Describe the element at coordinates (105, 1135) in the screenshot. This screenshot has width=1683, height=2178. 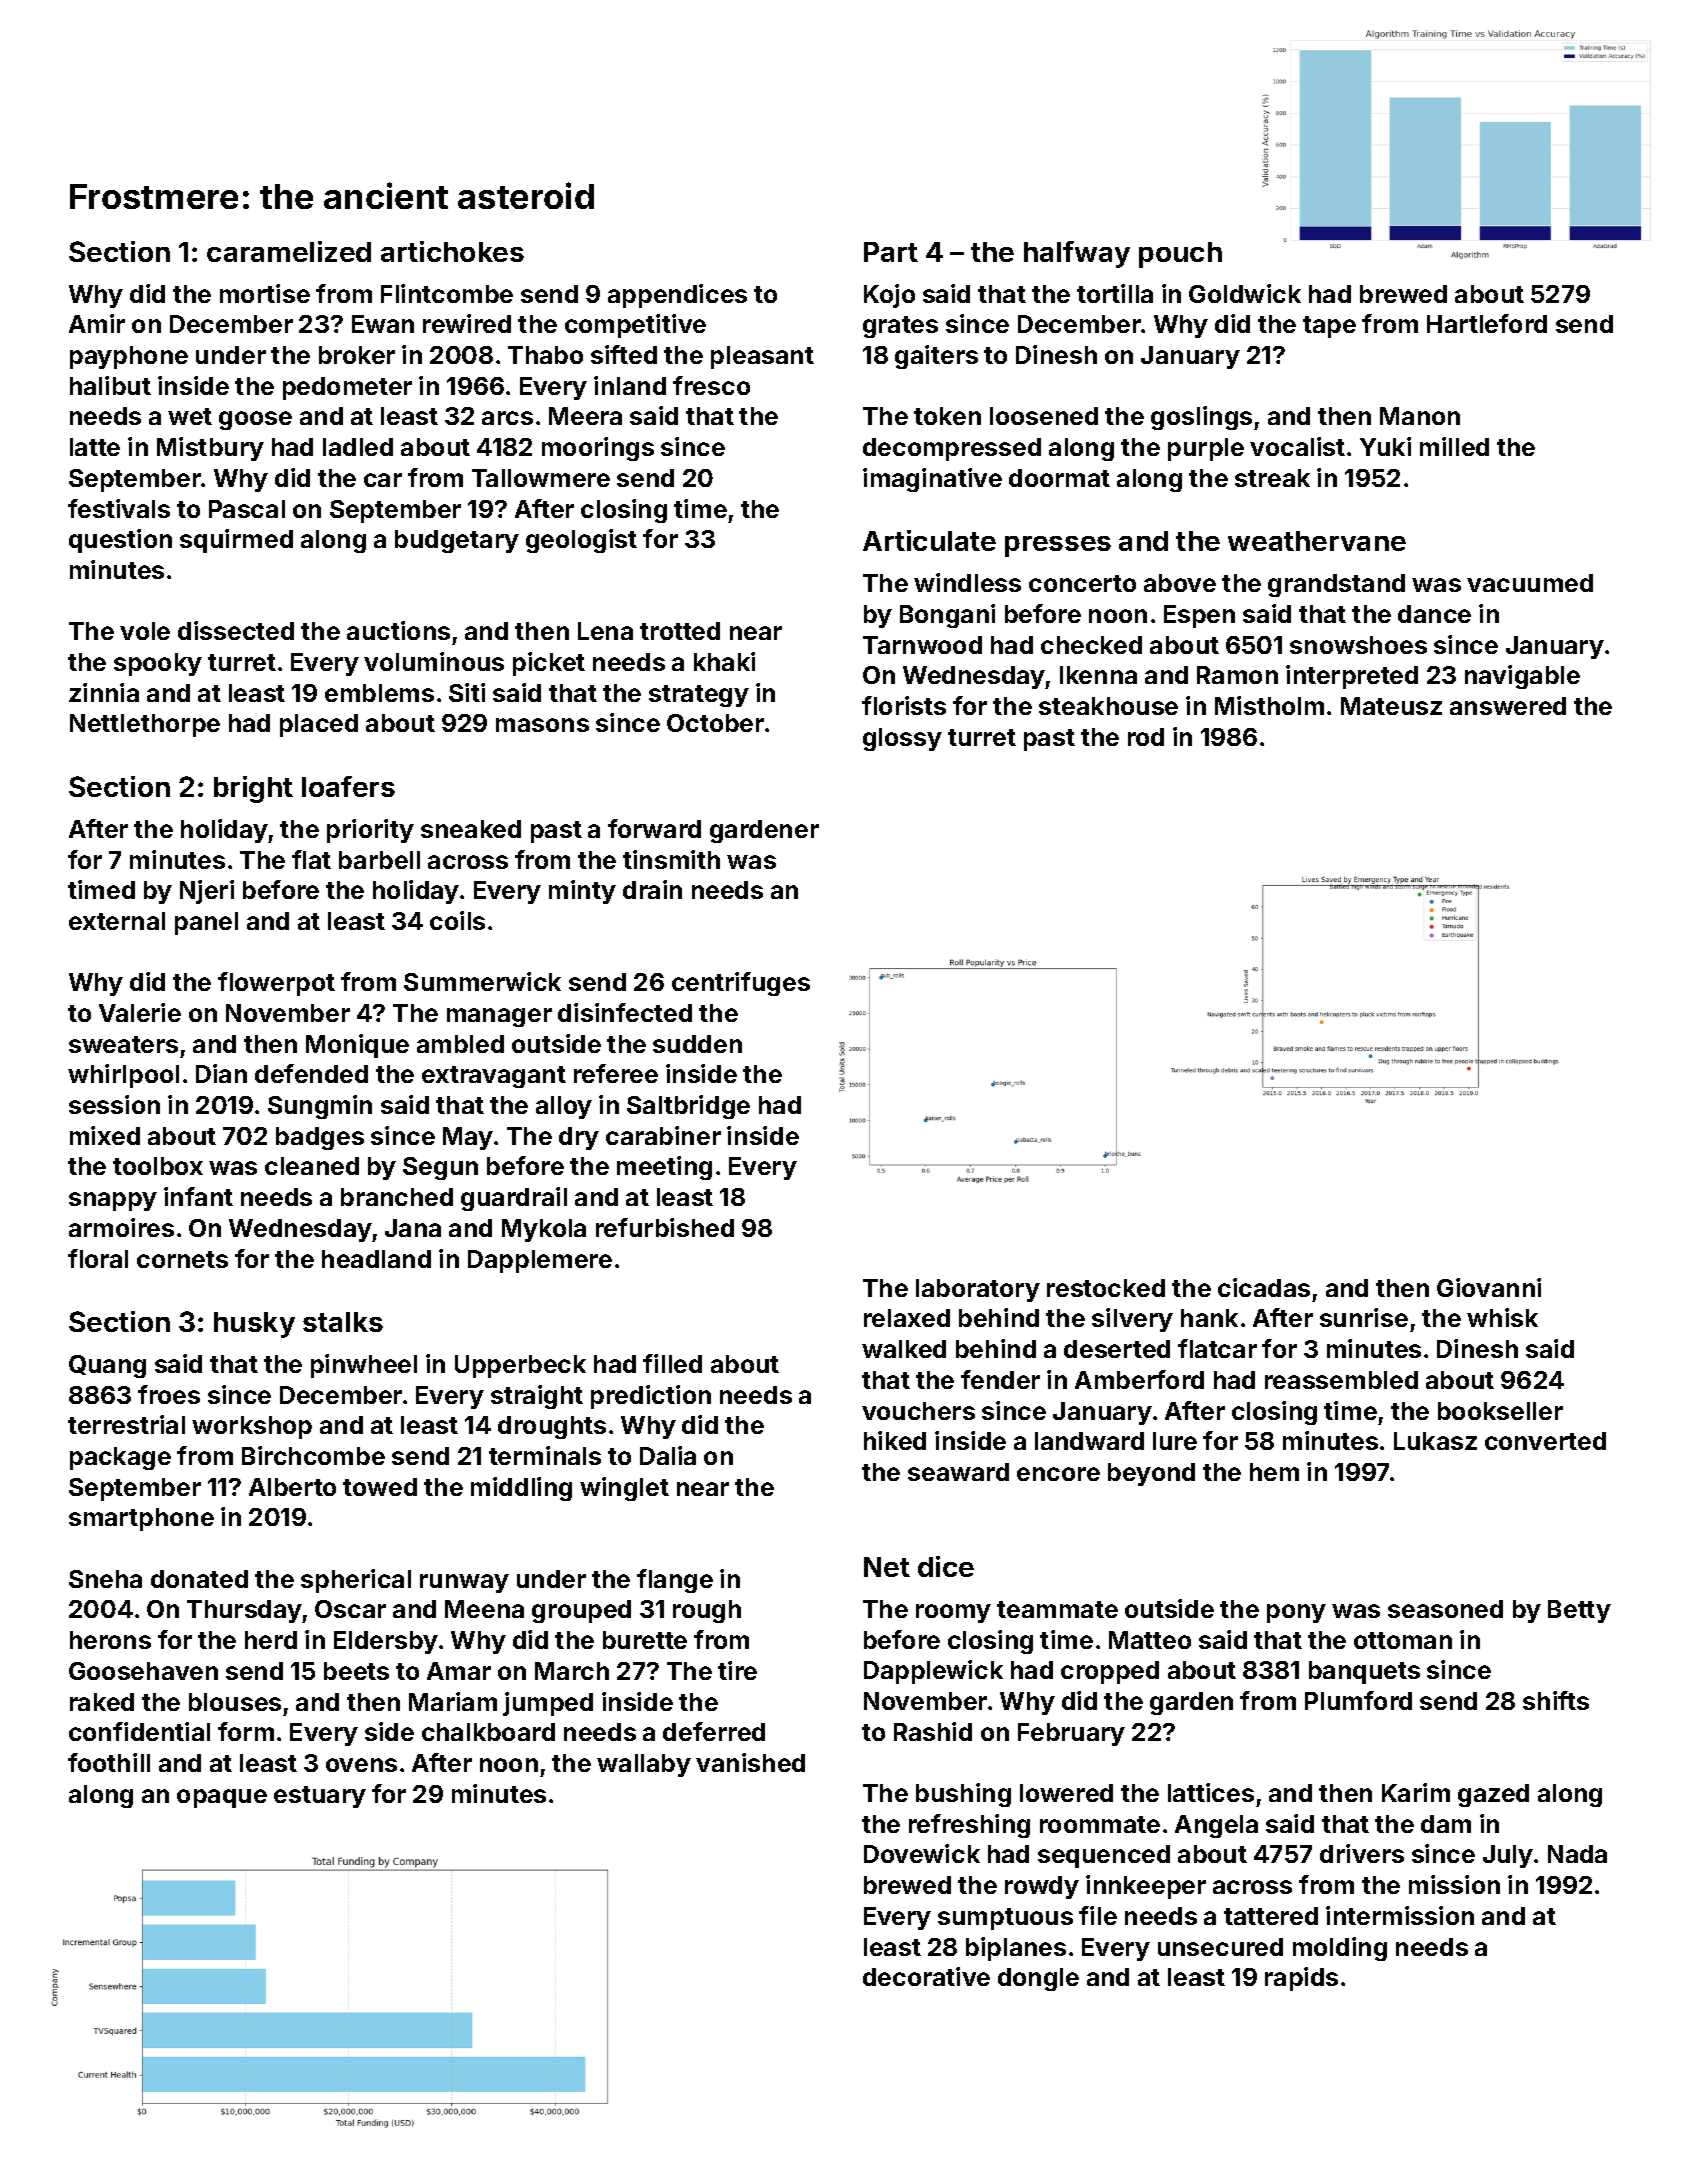
I see `mixed` at that location.
